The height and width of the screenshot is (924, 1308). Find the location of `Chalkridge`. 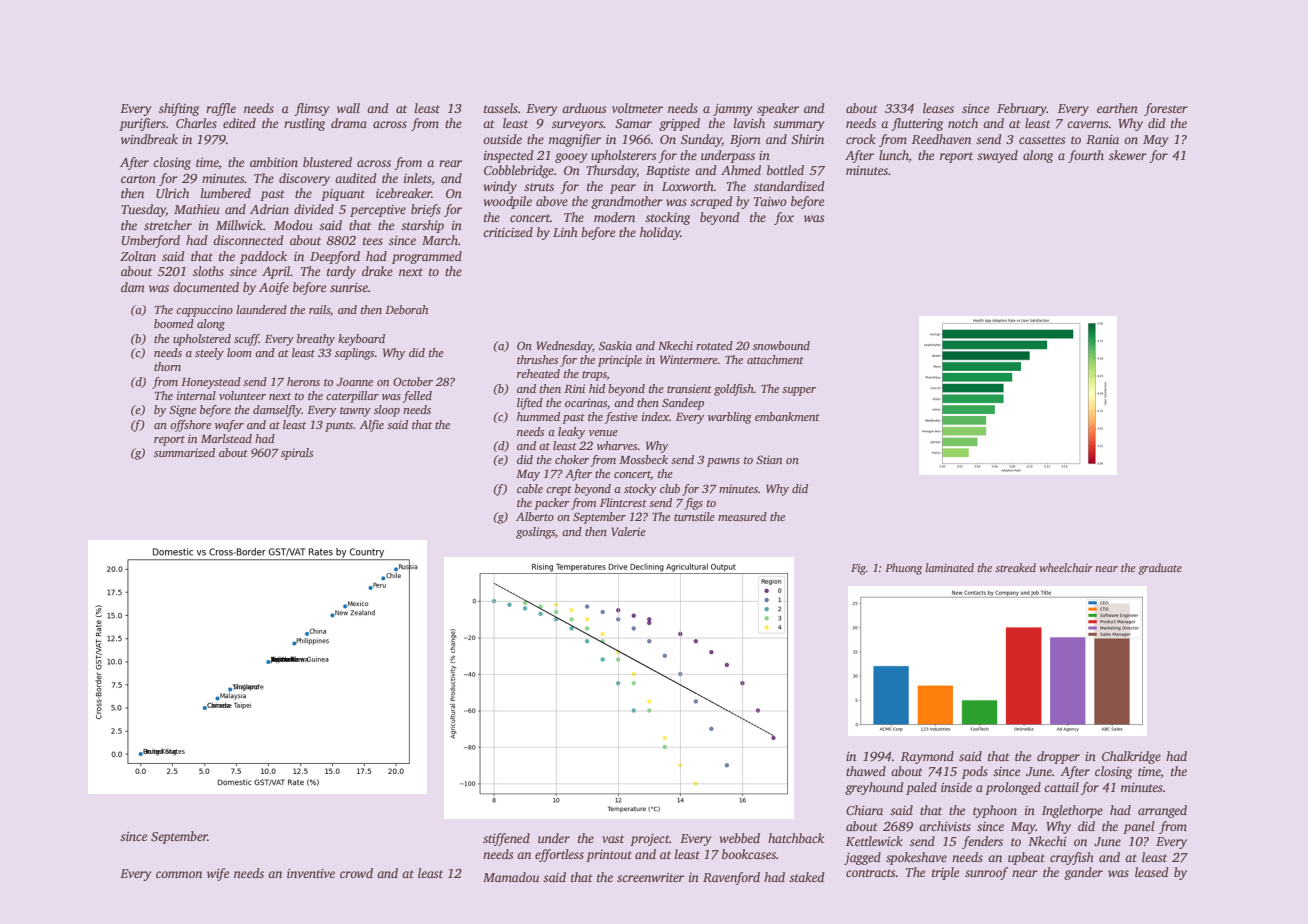

Chalkridge is located at coordinates (1131, 757).
